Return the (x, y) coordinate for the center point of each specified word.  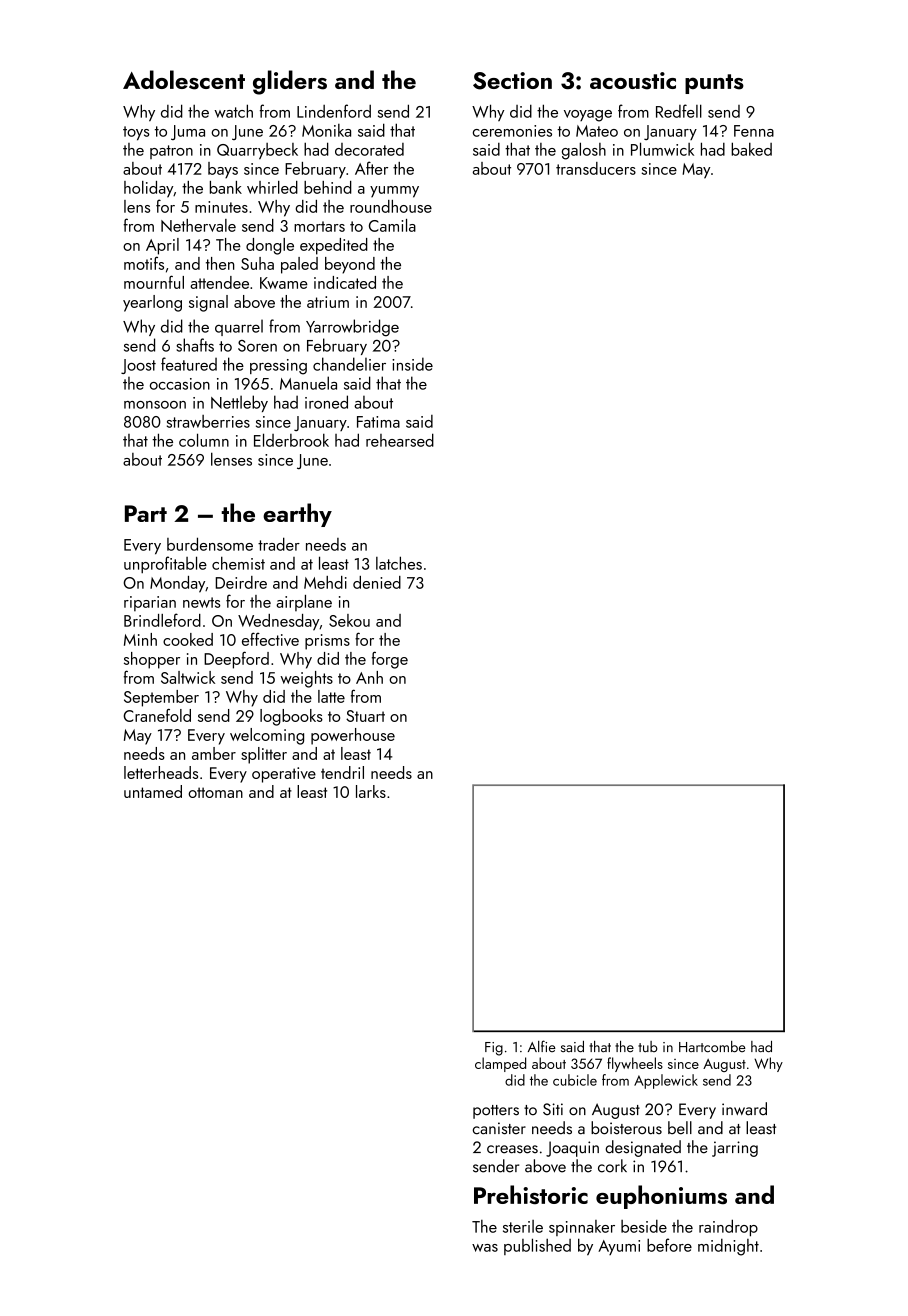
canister (499, 1128)
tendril (342, 772)
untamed (153, 791)
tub (648, 1046)
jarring (735, 1149)
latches (399, 563)
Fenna (754, 131)
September (161, 698)
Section (512, 81)
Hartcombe (712, 1047)
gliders (290, 82)
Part (146, 513)
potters (496, 1112)
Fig (494, 1049)
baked (751, 149)
